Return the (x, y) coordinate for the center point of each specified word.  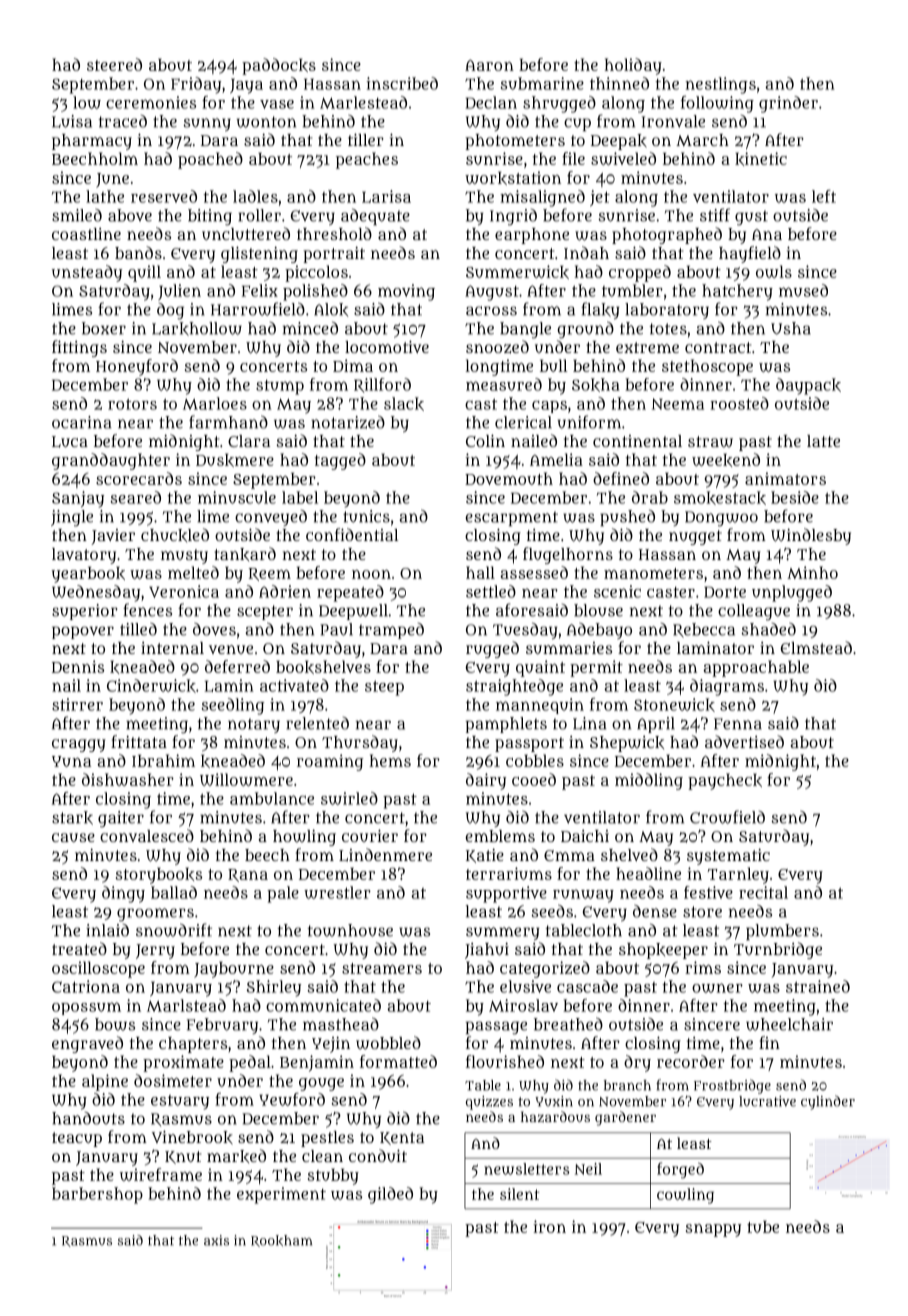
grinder (788, 104)
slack (404, 404)
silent (519, 1194)
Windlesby (811, 536)
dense (655, 911)
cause (73, 837)
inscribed (402, 83)
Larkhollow (197, 329)
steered (114, 64)
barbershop (97, 1195)
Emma (569, 855)
